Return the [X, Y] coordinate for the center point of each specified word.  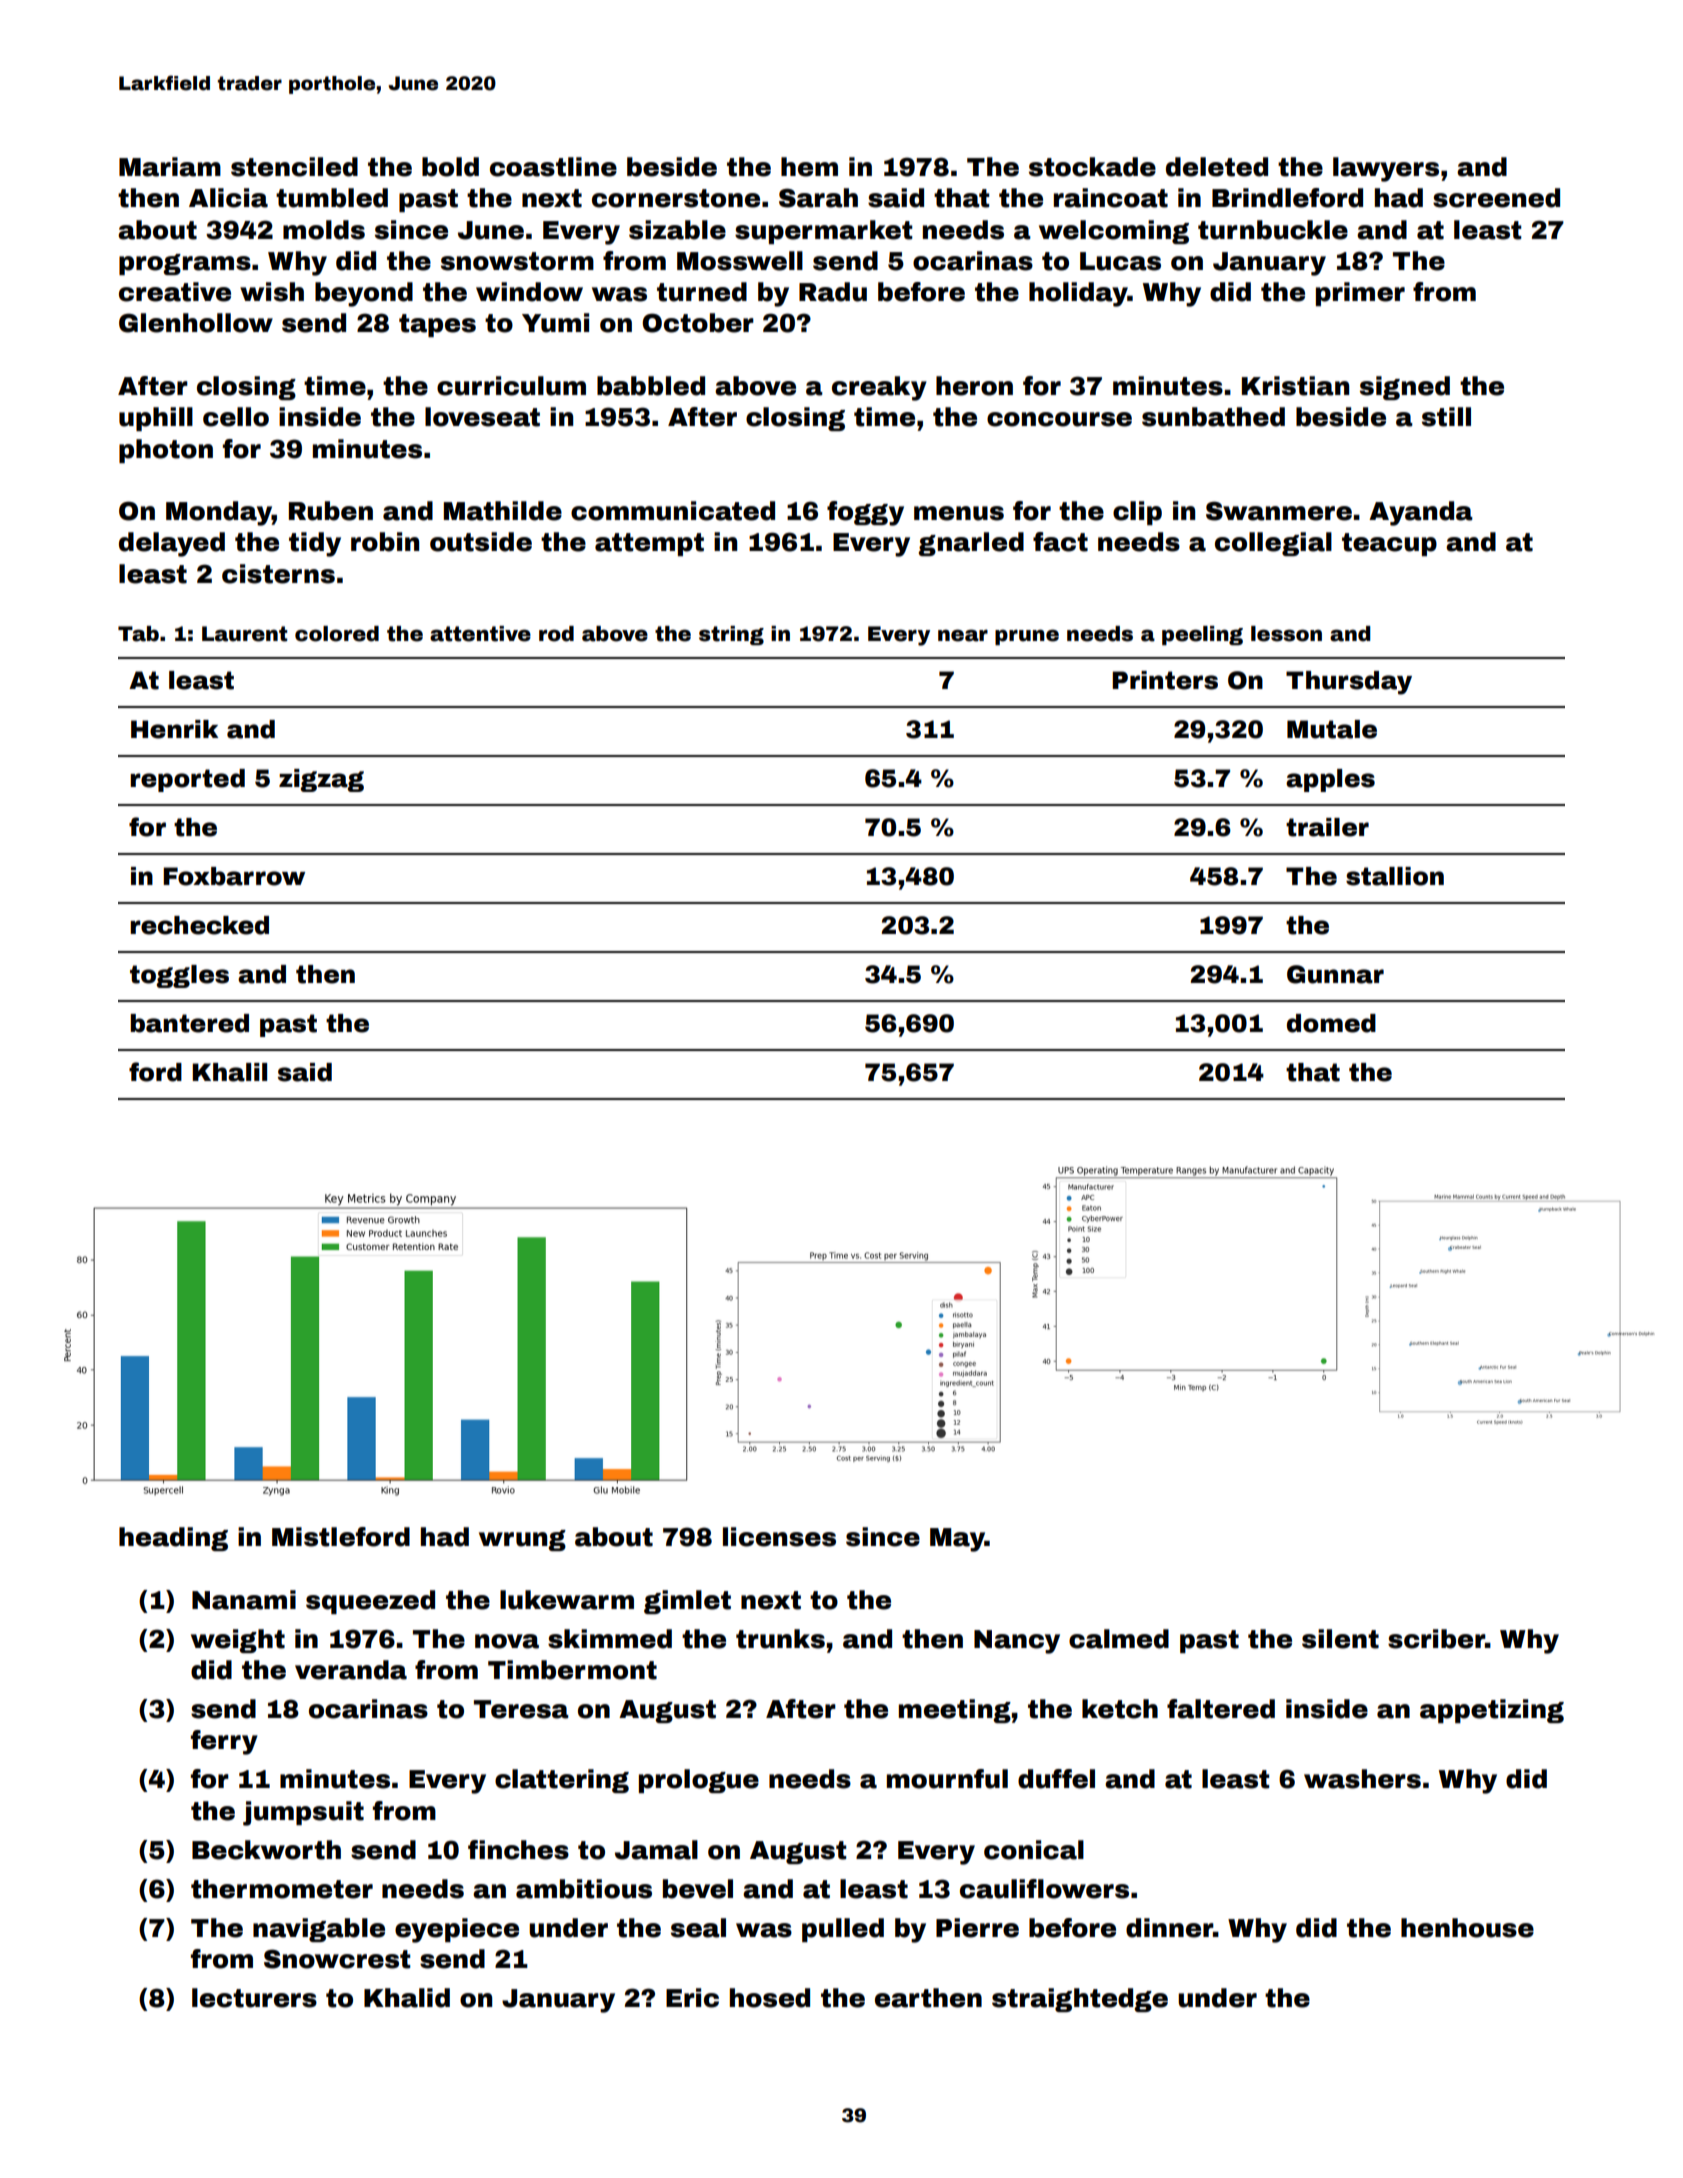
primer [1360, 294]
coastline [553, 167]
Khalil [229, 1072]
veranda [351, 1670]
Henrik [174, 729]
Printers [1165, 680]
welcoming [1114, 232]
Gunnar [1335, 974]
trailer [1327, 827]
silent [1340, 1639]
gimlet [687, 1602]
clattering [562, 1781]
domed [1331, 1023]
